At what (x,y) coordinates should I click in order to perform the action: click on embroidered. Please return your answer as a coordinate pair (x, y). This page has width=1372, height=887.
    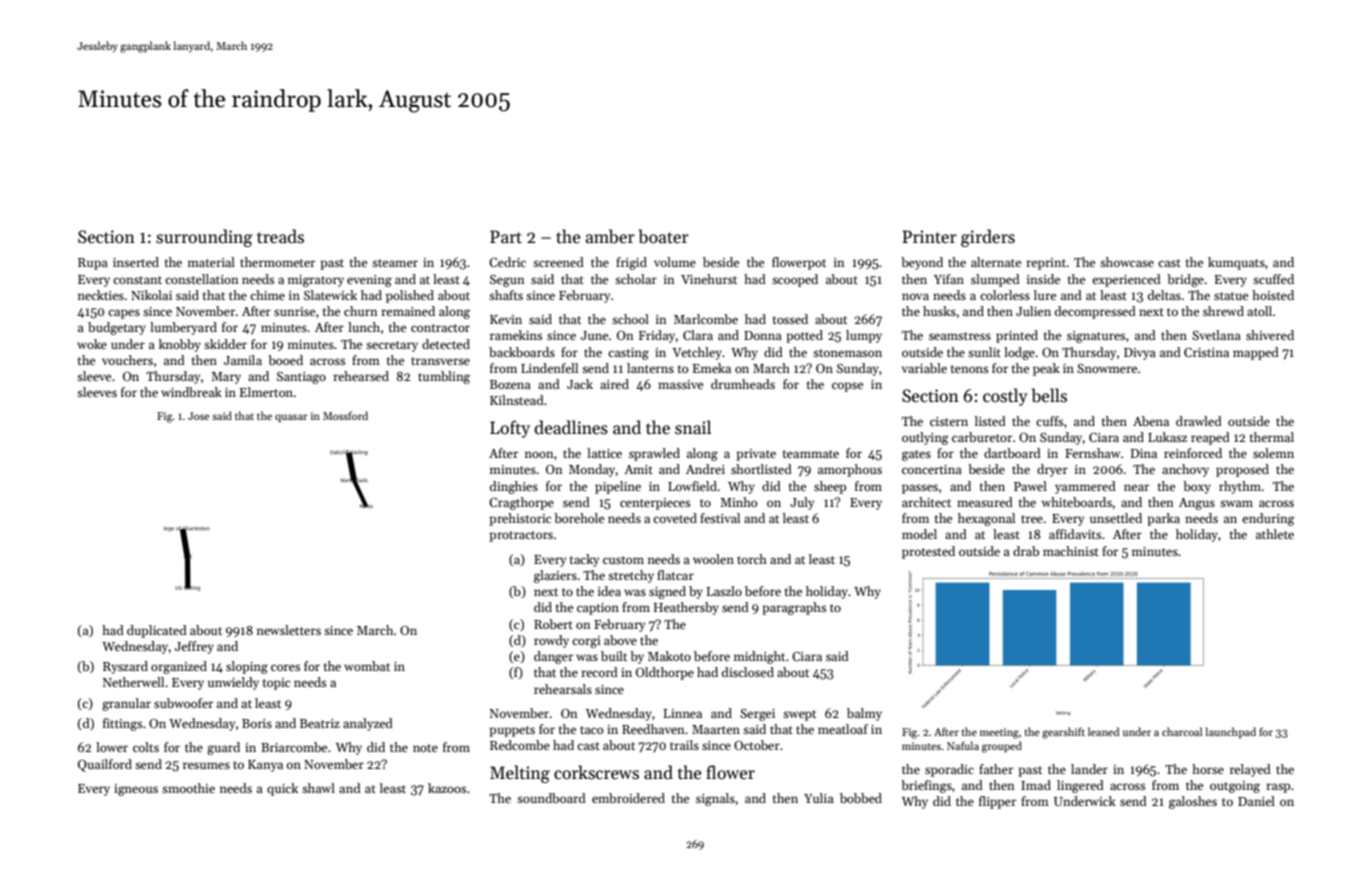
    Looking at the image, I should click on (628, 798).
